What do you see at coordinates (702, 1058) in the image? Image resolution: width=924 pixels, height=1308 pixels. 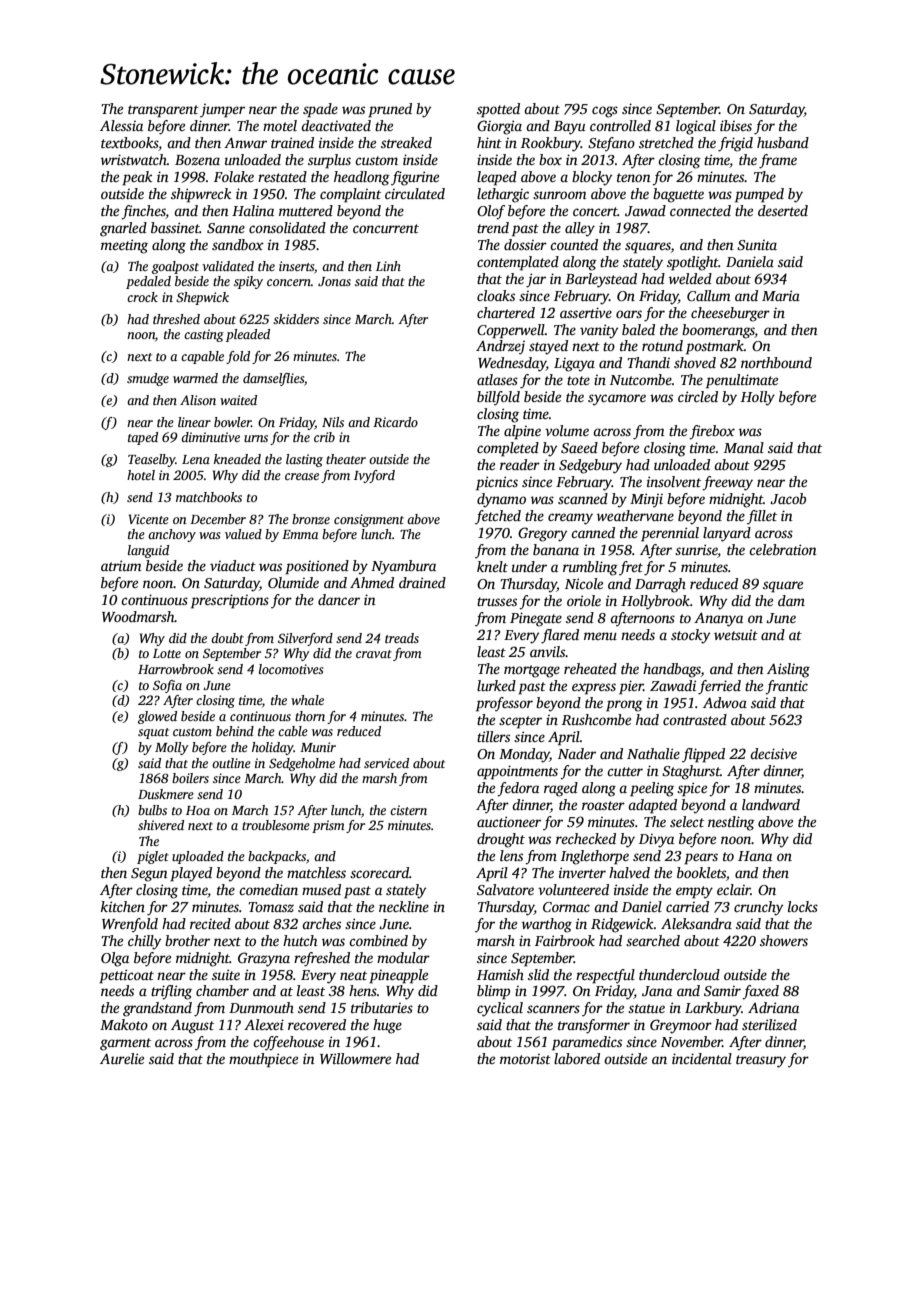 I see `incidental` at bounding box center [702, 1058].
